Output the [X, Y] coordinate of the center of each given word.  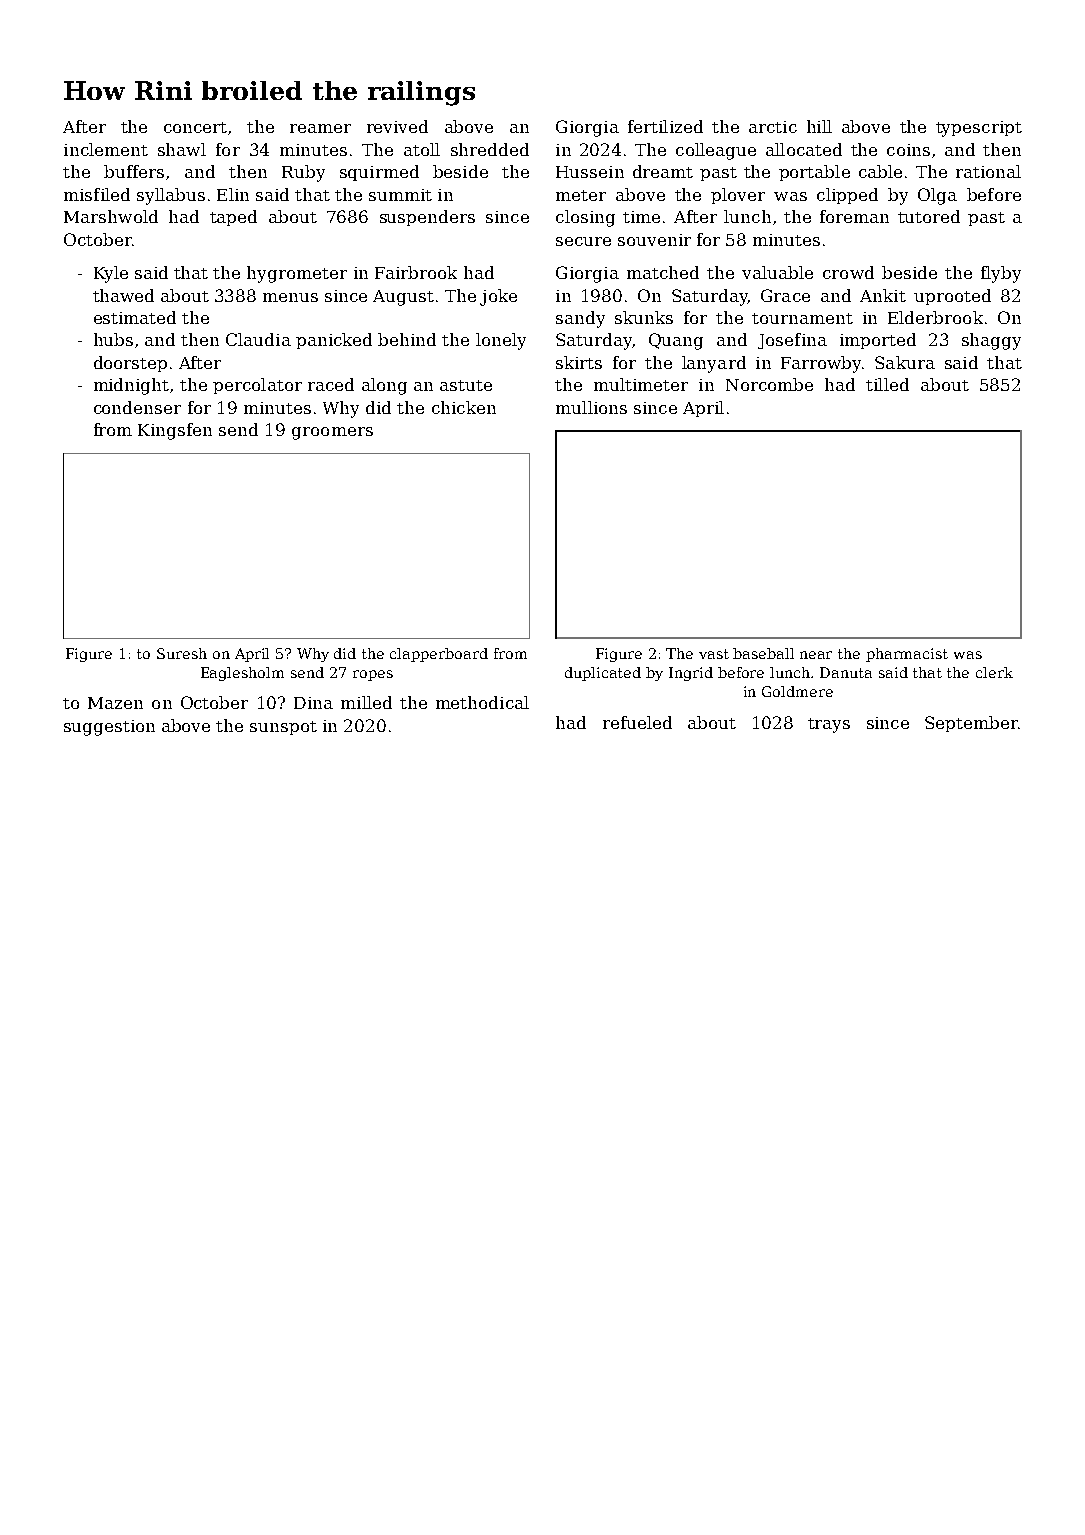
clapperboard [439, 655]
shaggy [991, 341]
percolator [257, 386]
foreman [854, 216]
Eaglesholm [242, 674]
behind [407, 339]
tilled [887, 384]
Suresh [182, 653]
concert [195, 127]
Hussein [590, 172]
